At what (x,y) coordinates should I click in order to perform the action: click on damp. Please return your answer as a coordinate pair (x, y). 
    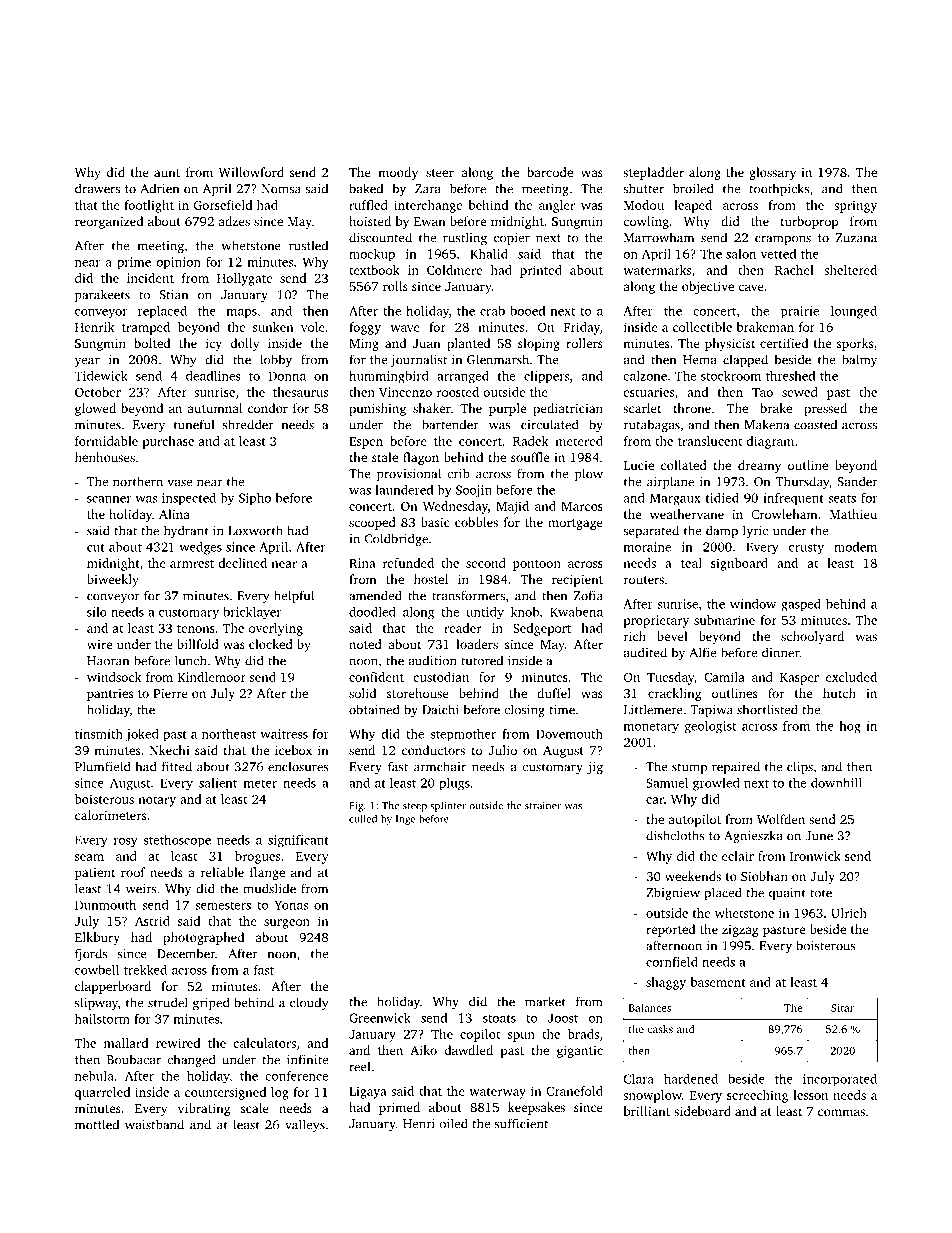
    Looking at the image, I should click on (722, 531).
